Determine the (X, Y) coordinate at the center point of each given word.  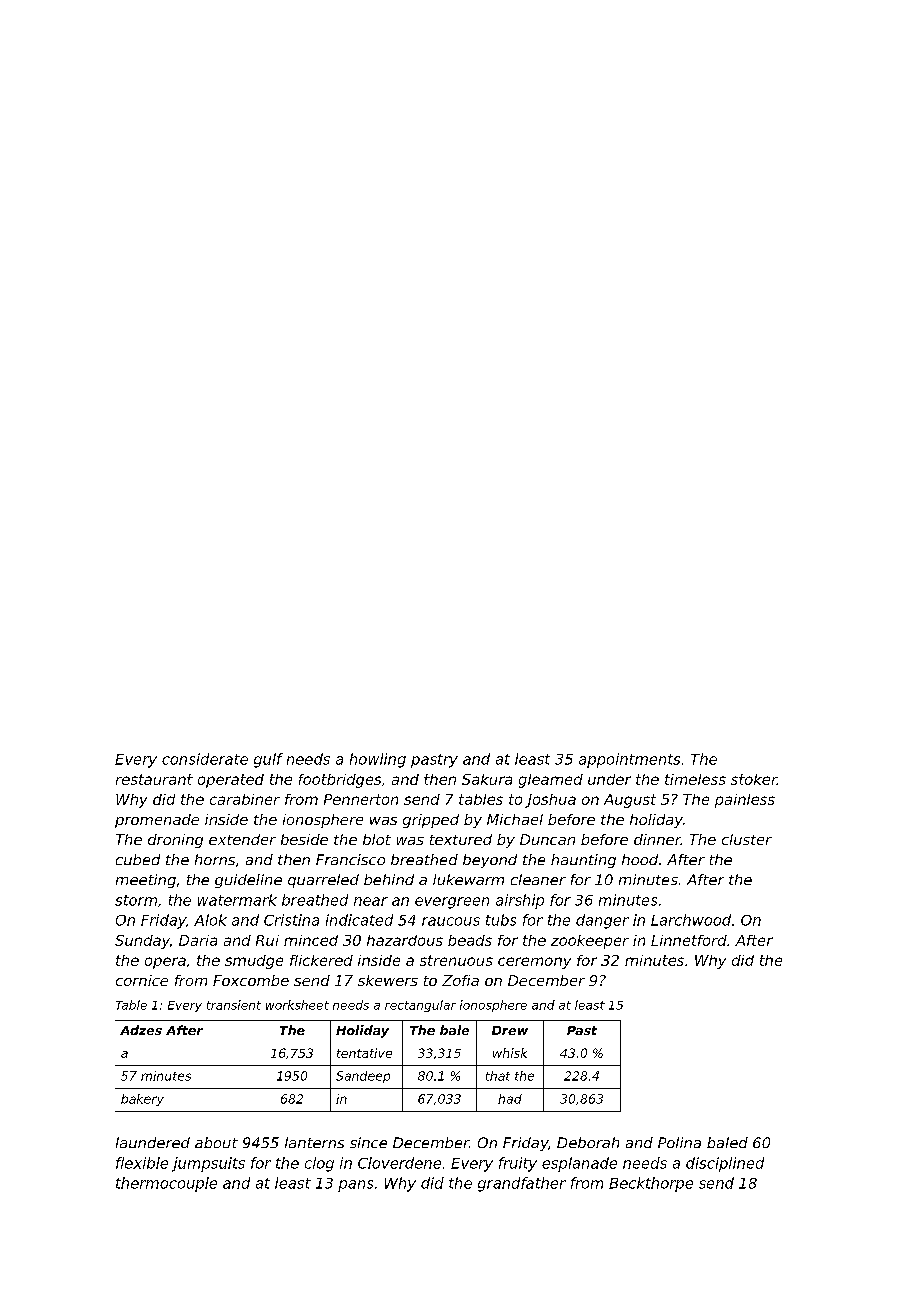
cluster (747, 839)
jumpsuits (208, 1164)
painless (745, 801)
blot (377, 839)
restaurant (154, 779)
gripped (431, 821)
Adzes (141, 1030)
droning (175, 841)
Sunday (142, 942)
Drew (510, 1030)
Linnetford (689, 940)
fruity (518, 1164)
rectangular (420, 1006)
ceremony (534, 963)
